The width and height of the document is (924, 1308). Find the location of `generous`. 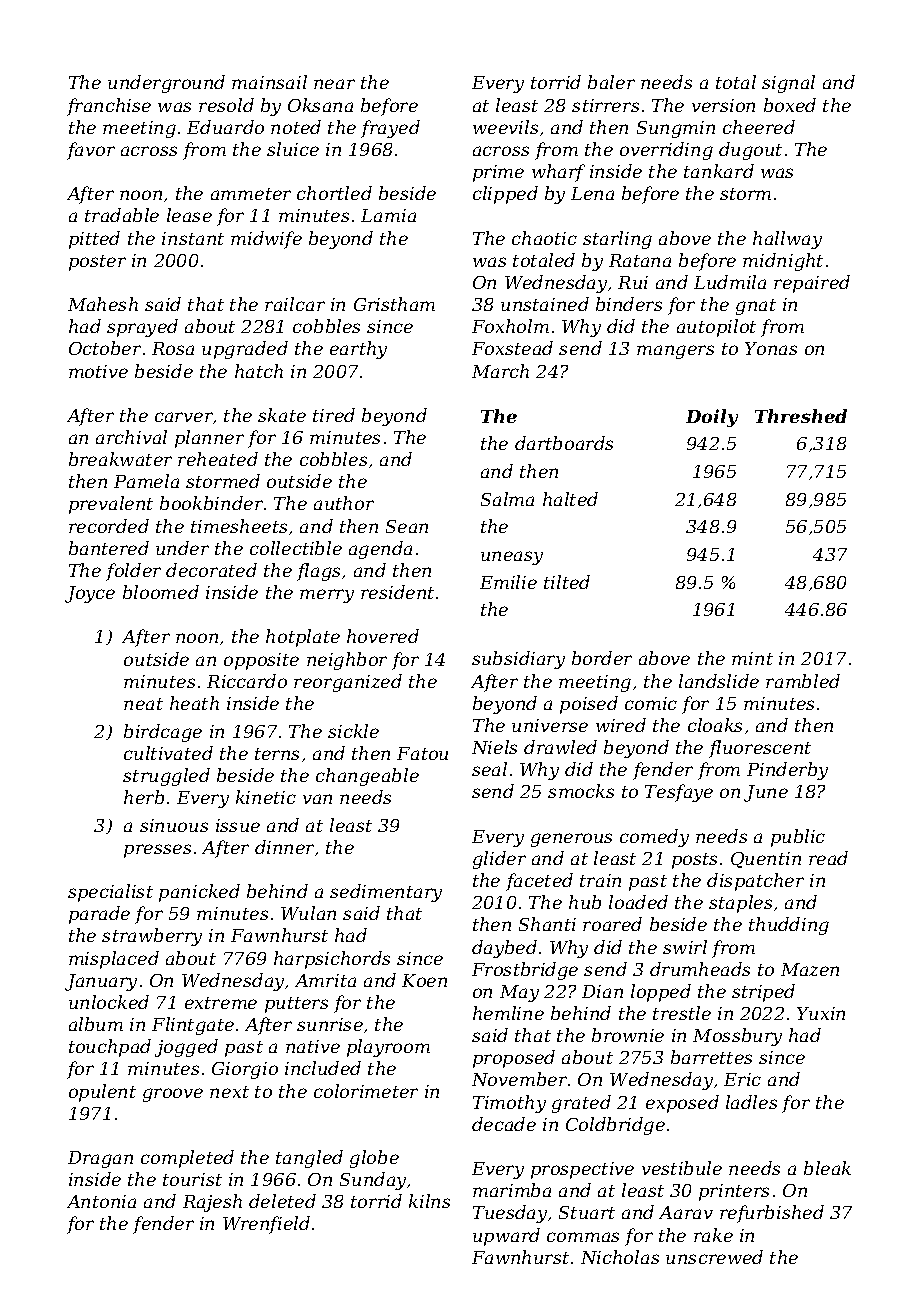

generous is located at coordinates (571, 840).
